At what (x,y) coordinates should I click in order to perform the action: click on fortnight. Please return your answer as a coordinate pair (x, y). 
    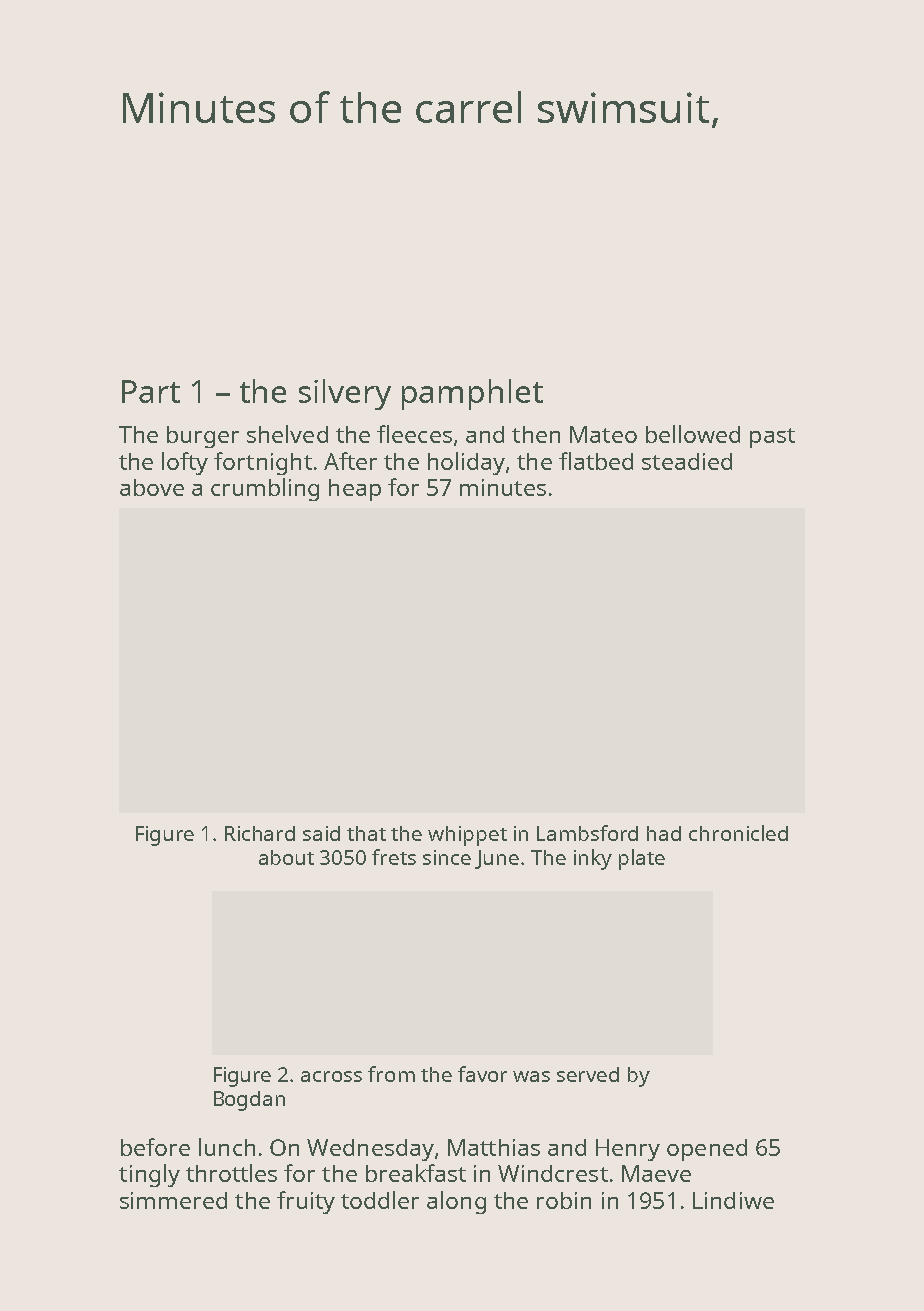
    Looking at the image, I should click on (263, 463).
